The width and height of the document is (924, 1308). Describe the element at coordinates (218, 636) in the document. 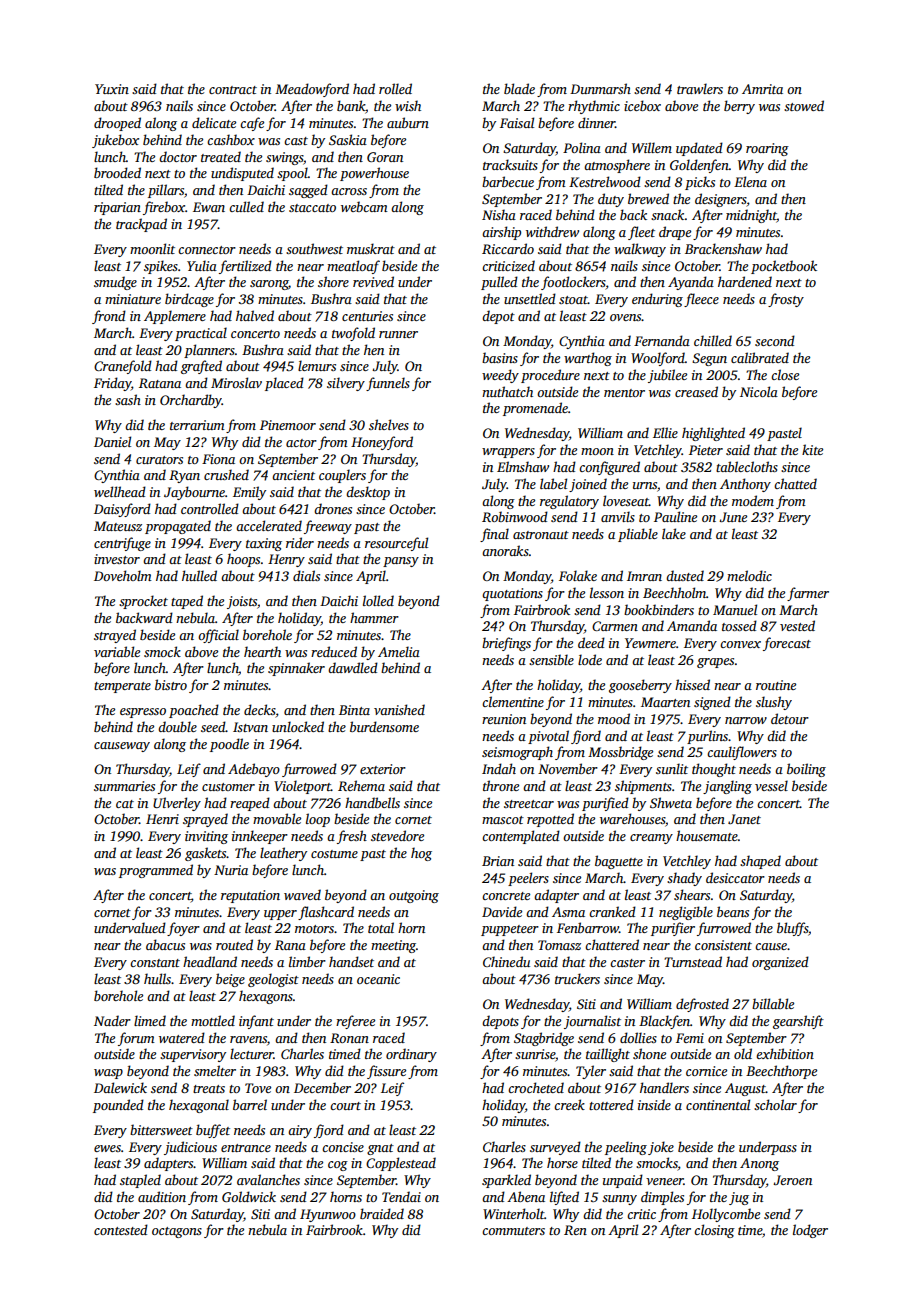

I see `official` at that location.
